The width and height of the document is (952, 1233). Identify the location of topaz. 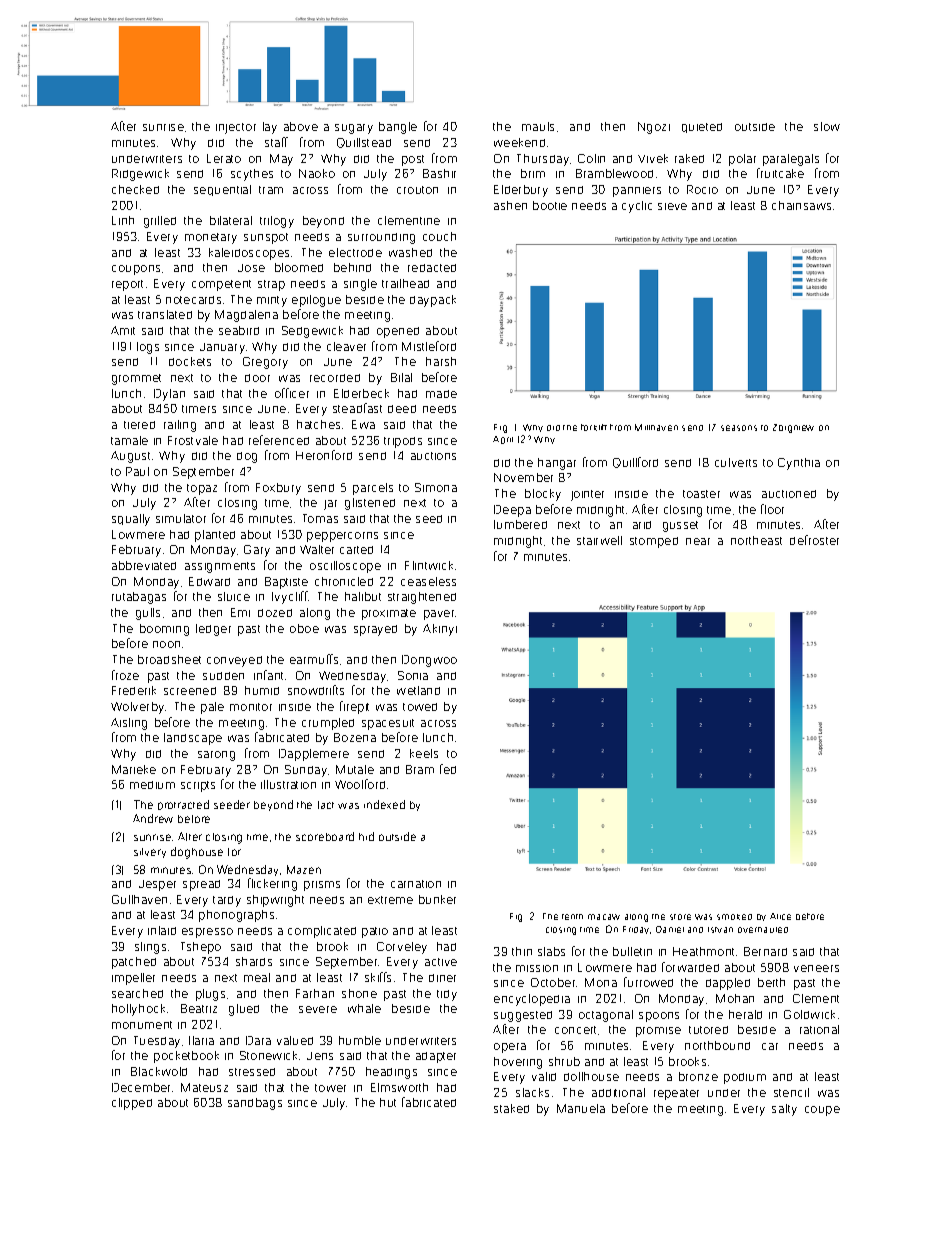
(202, 489).
